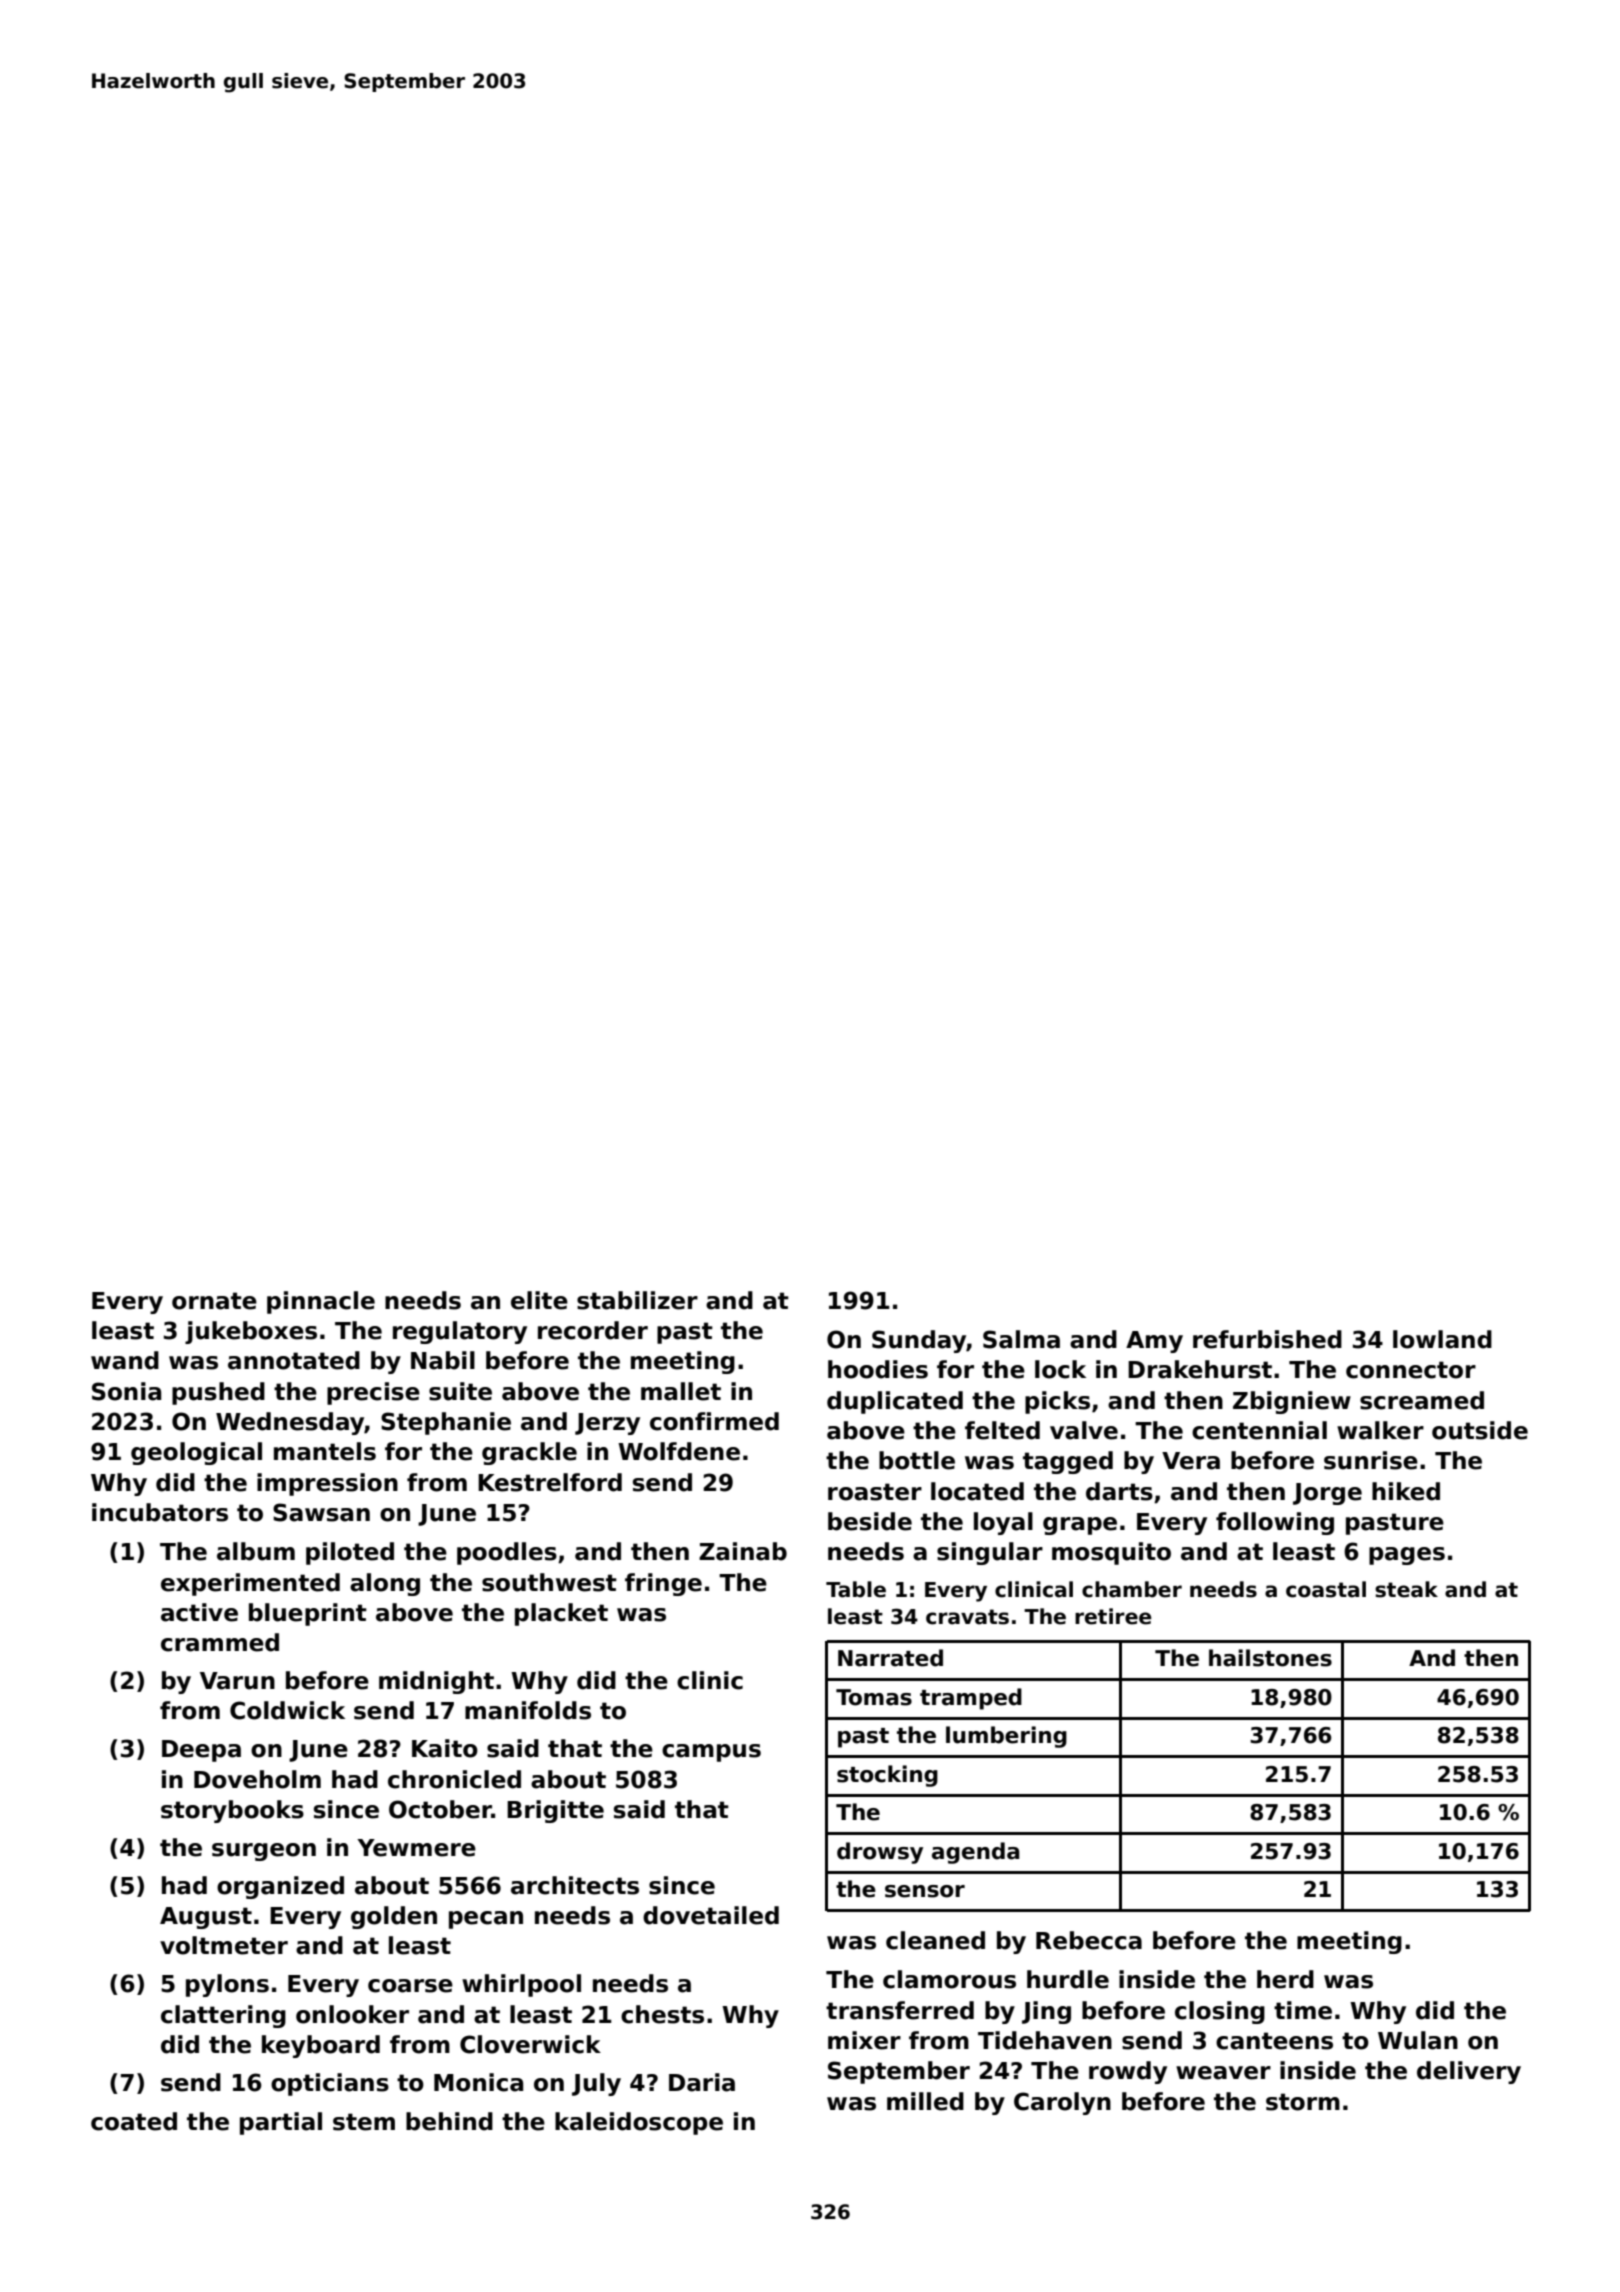 This page has width=1620, height=2292. I want to click on hiked, so click(1406, 1491).
